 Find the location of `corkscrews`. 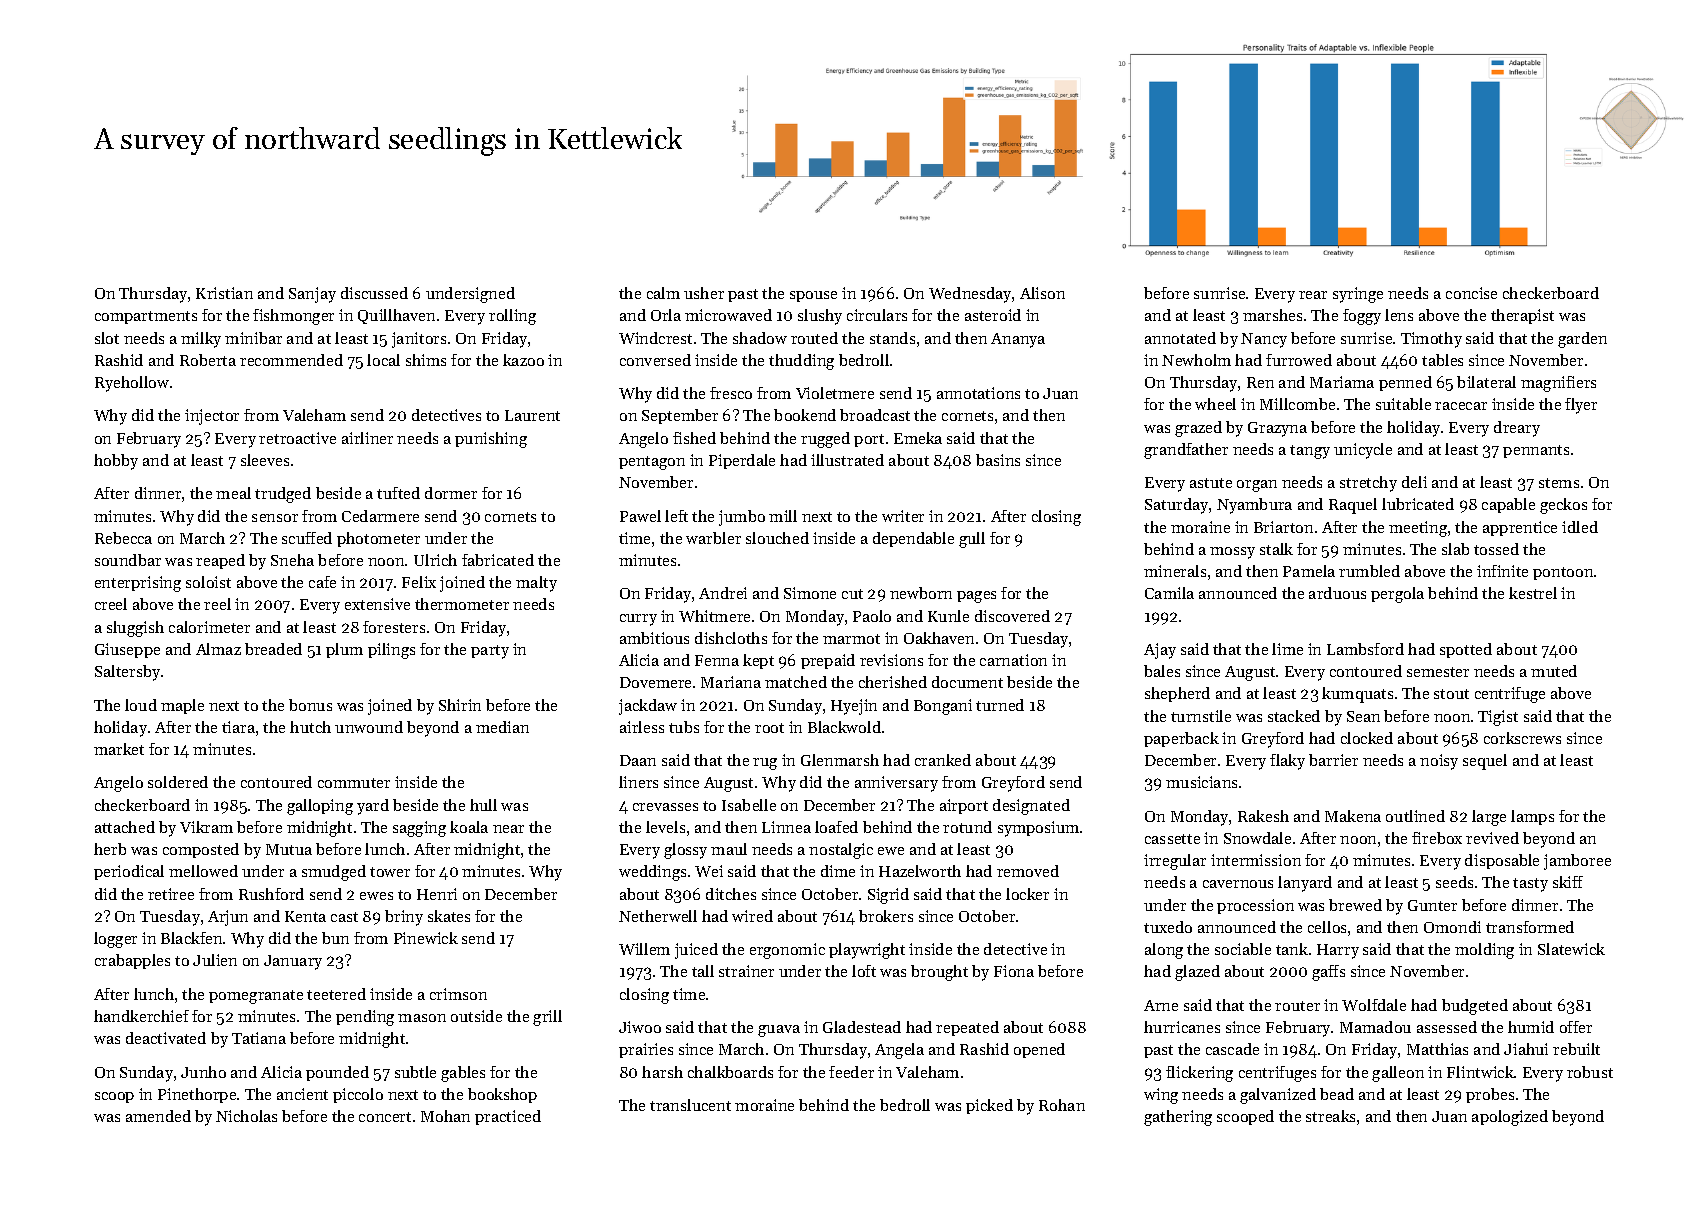

corkscrews is located at coordinates (1522, 738).
